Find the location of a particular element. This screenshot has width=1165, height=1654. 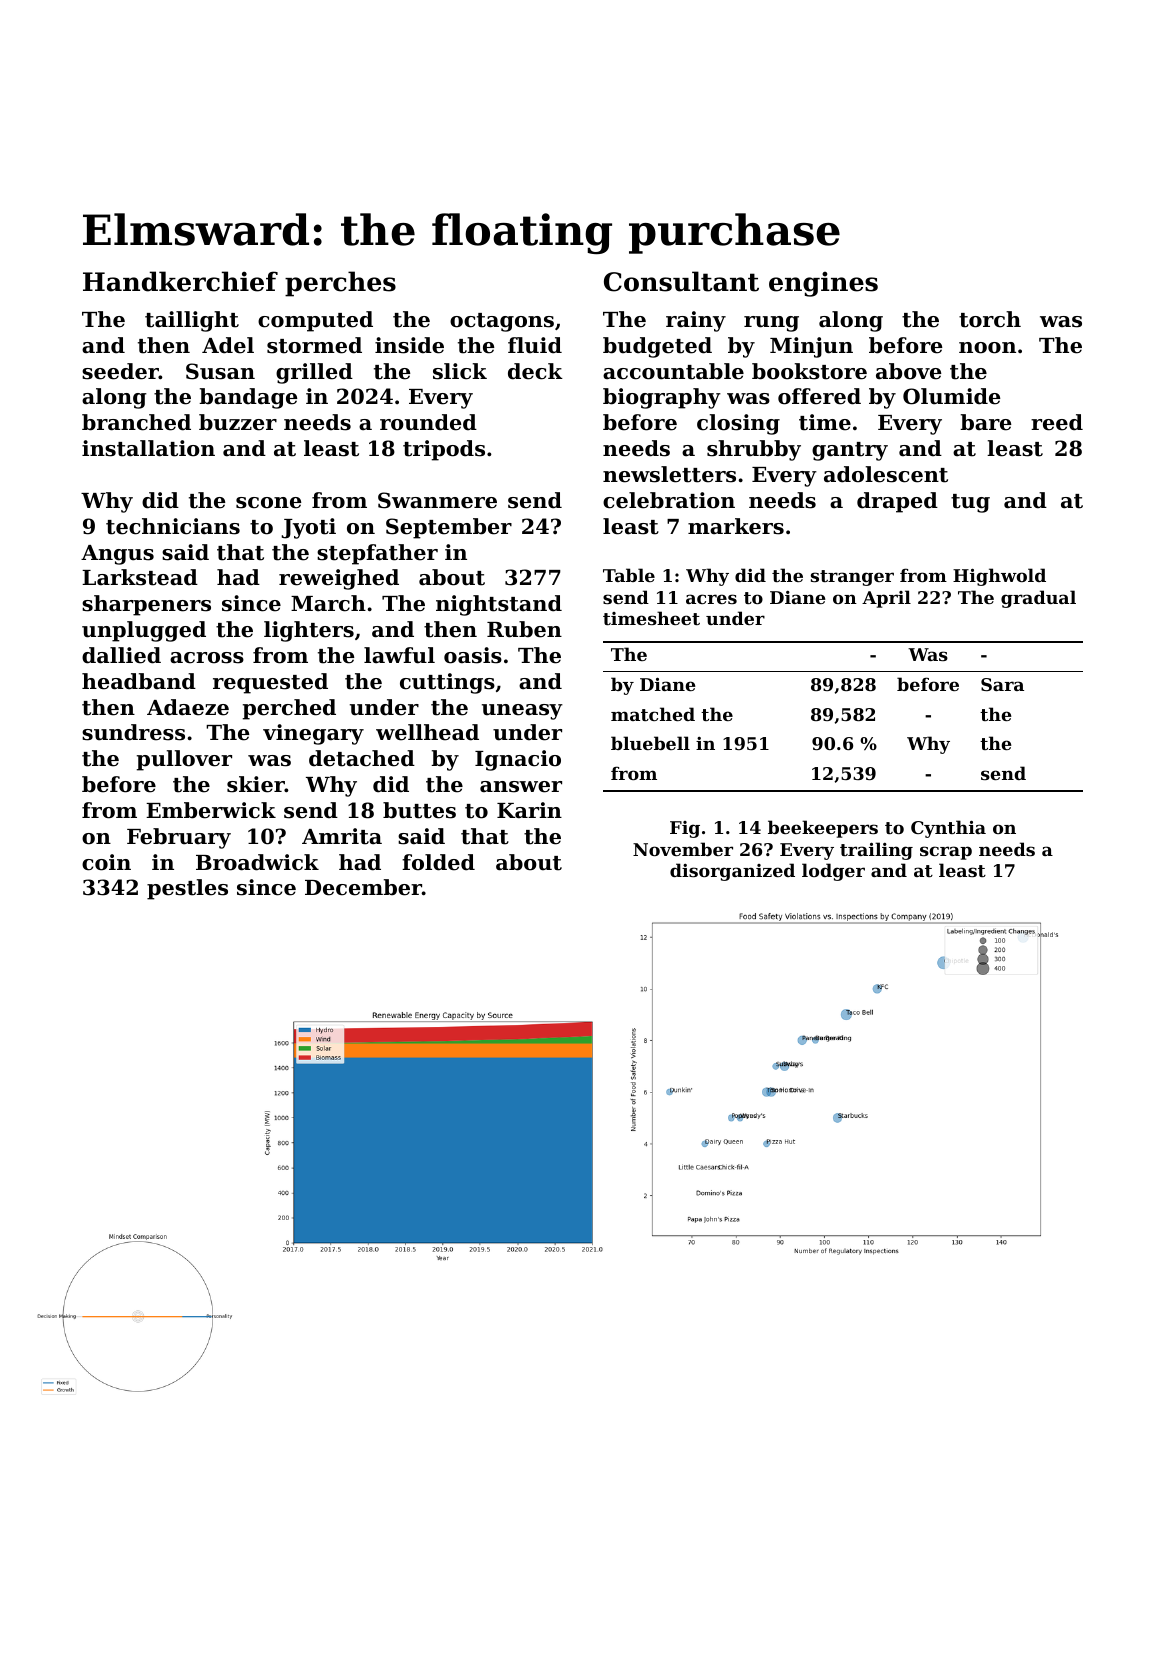

Cynthia is located at coordinates (948, 829).
